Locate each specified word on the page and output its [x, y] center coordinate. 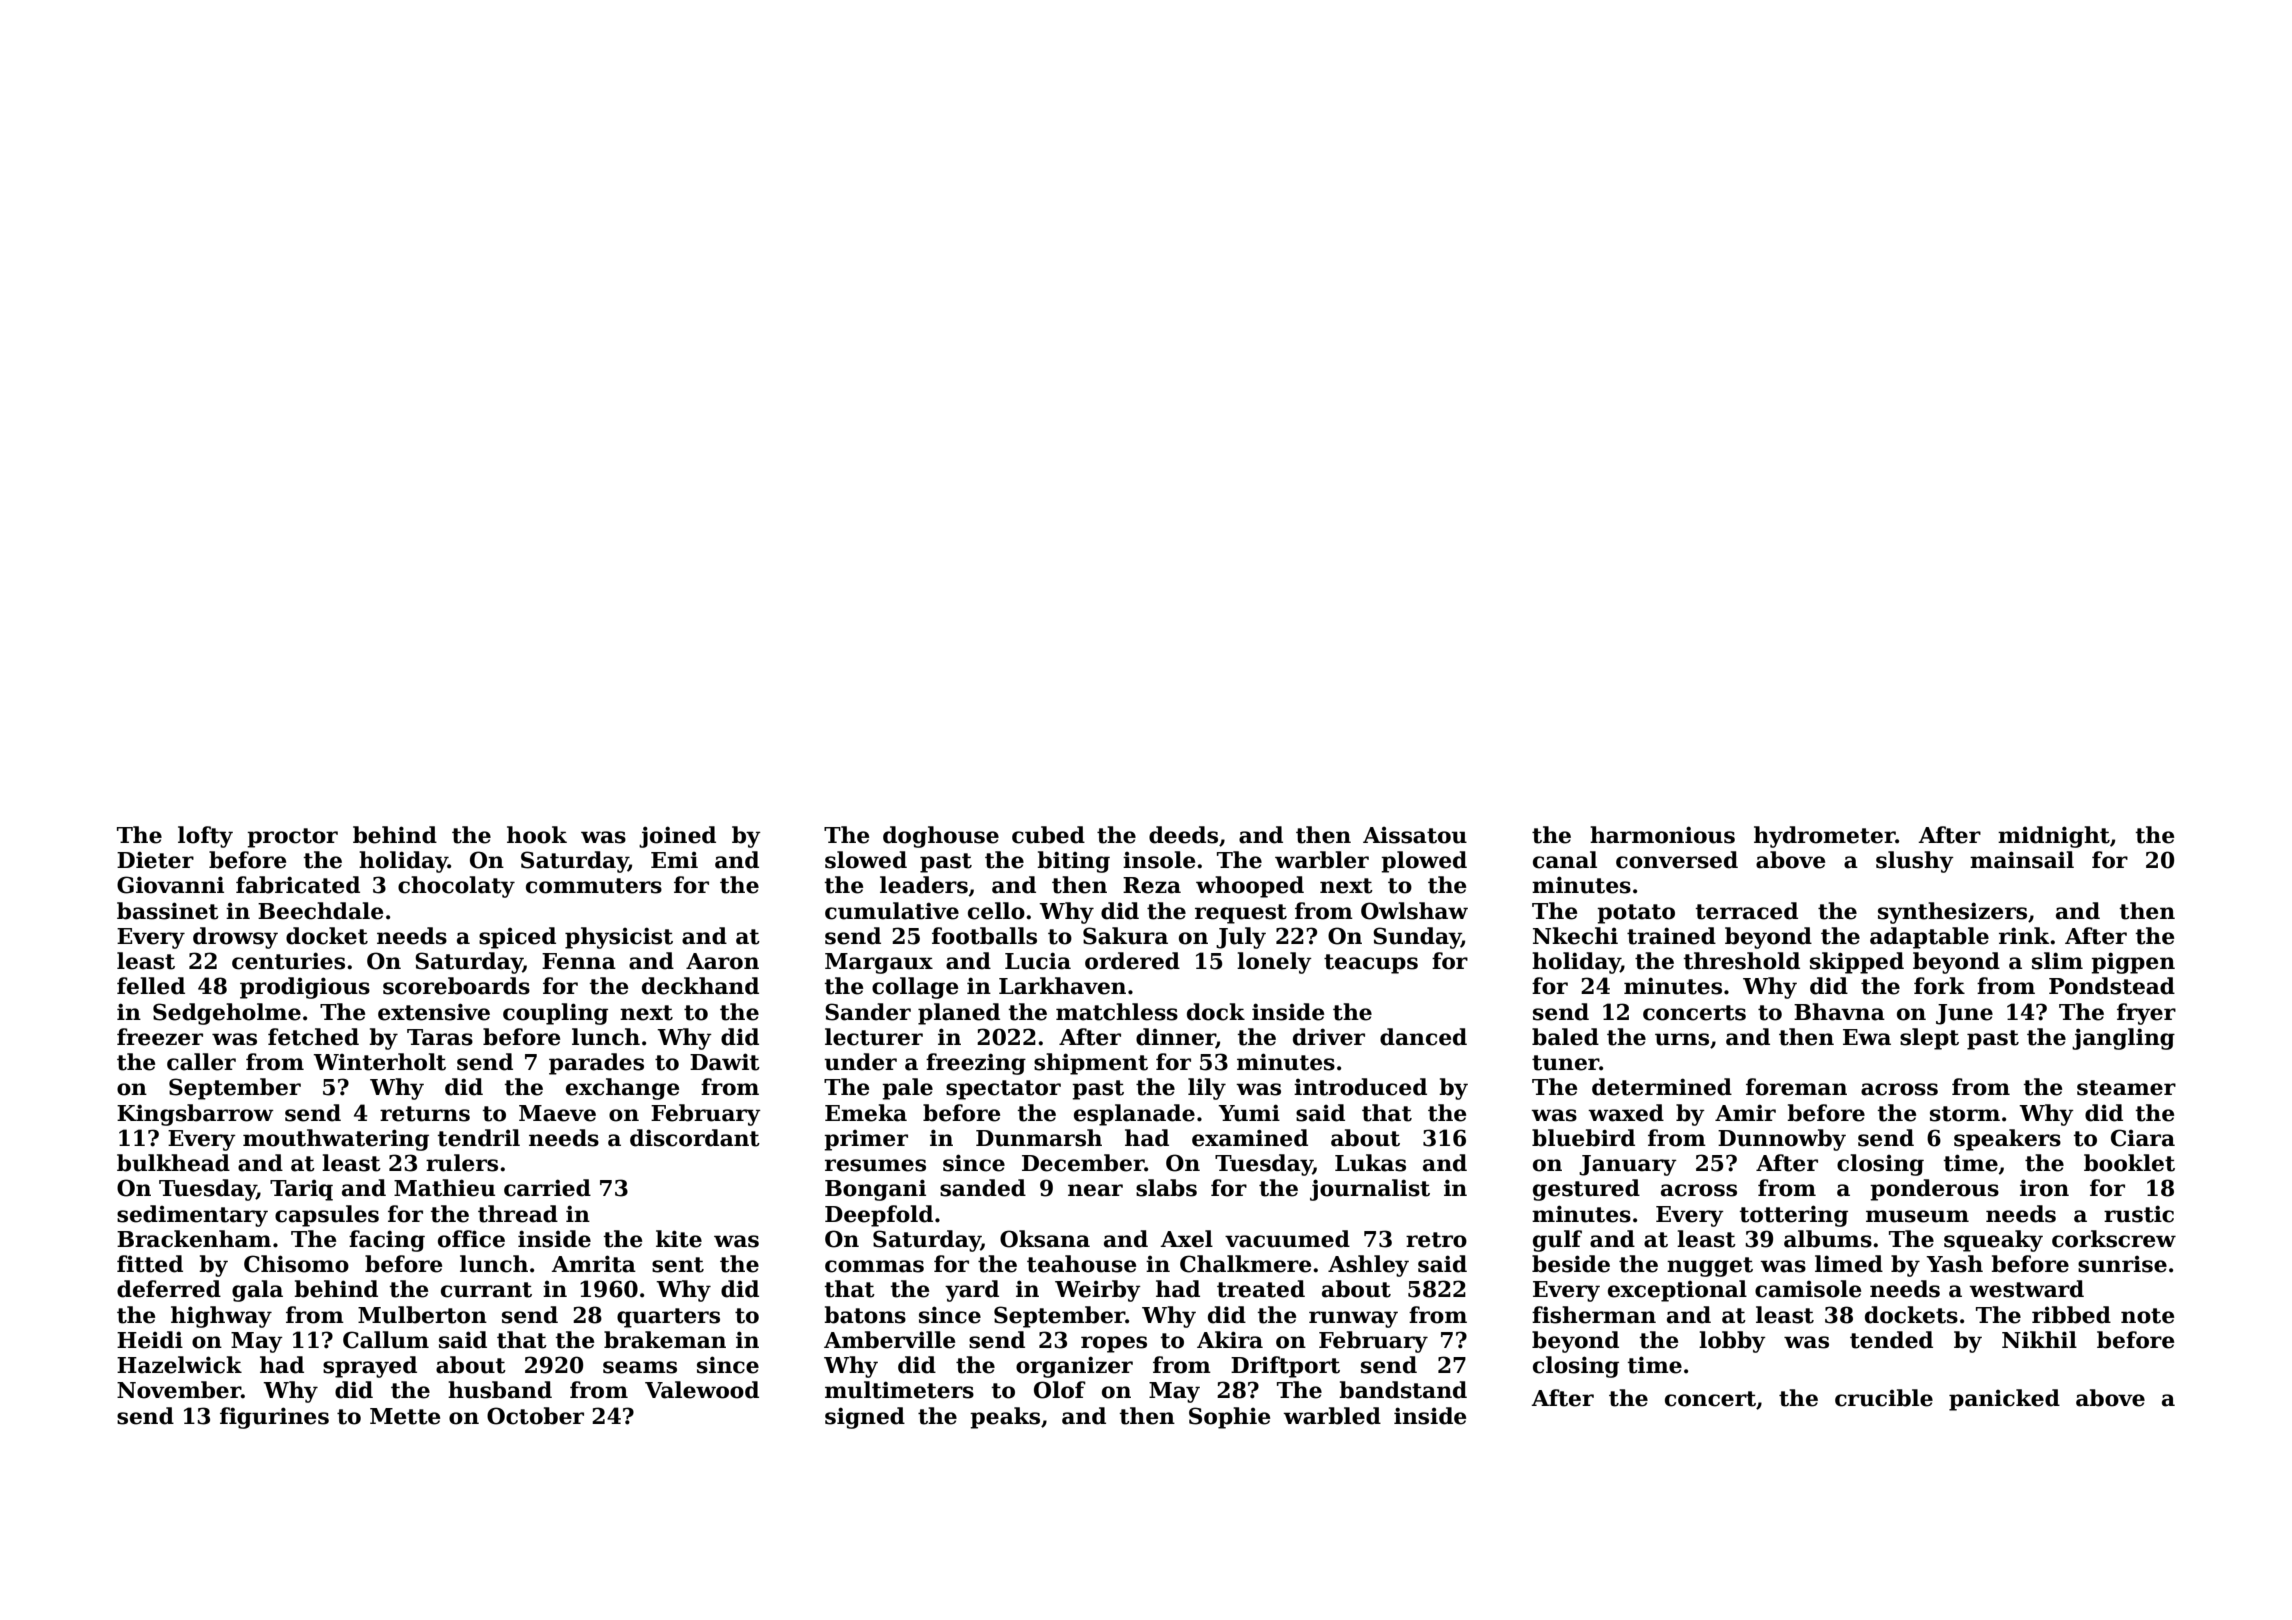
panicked [2004, 1400]
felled [151, 986]
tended [1891, 1340]
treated [1261, 1289]
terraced [1746, 911]
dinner [1176, 1038]
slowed [866, 860]
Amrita [593, 1264]
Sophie [1229, 1418]
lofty [205, 837]
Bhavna [1839, 1012]
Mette [405, 1416]
